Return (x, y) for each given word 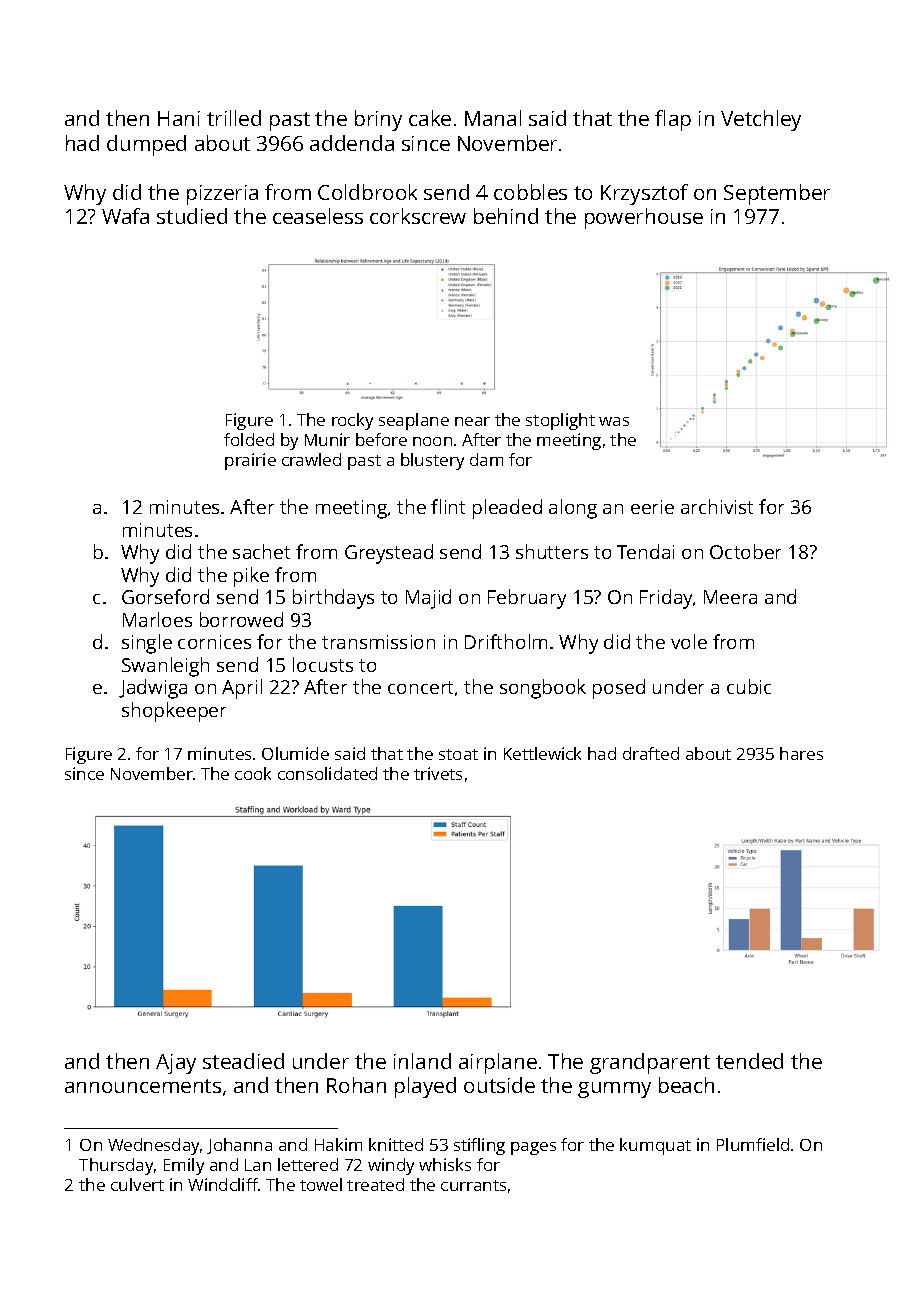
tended (749, 1061)
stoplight (560, 421)
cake (430, 118)
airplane (498, 1063)
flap (673, 120)
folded (249, 439)
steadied (243, 1061)
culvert (137, 1184)
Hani (179, 118)
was (614, 421)
